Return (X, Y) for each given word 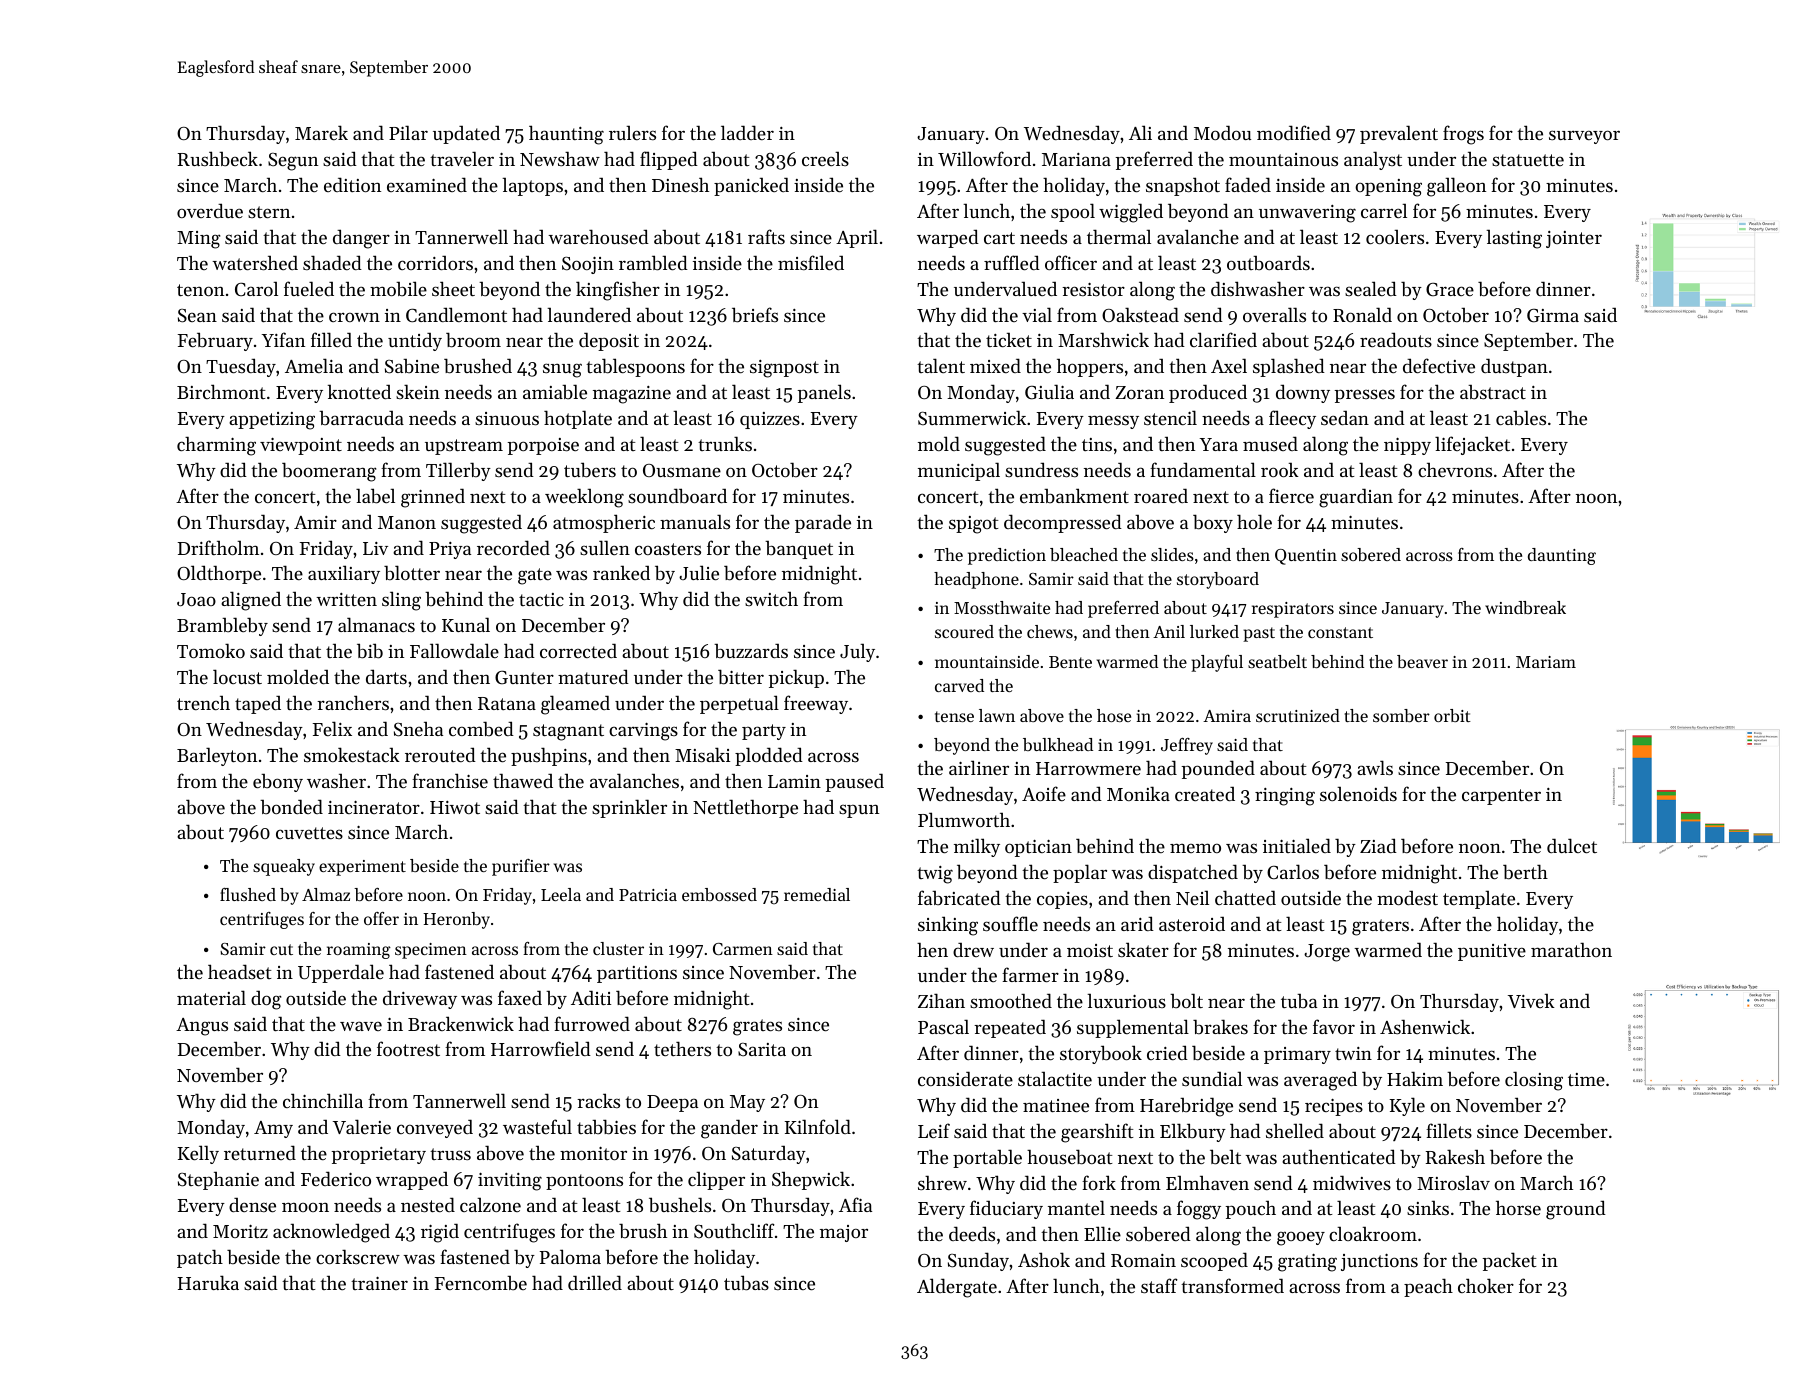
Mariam (1546, 662)
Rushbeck (218, 158)
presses (1365, 396)
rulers (632, 132)
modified (1294, 132)
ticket (1009, 339)
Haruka (208, 1282)
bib (370, 651)
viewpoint (301, 446)
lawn (997, 715)
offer (381, 918)
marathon (1571, 950)
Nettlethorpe (745, 808)
